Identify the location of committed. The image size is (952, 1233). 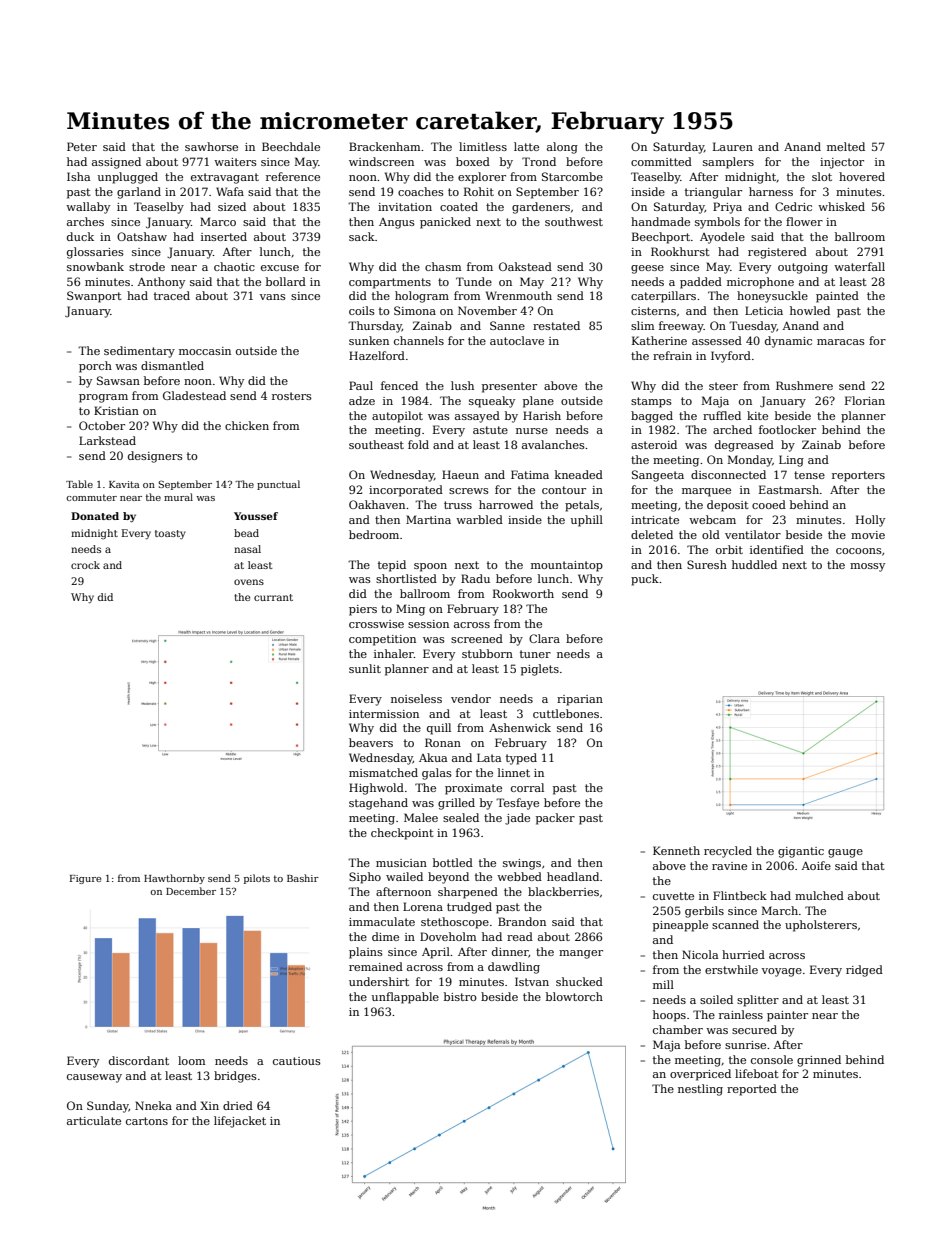
(661, 161).
